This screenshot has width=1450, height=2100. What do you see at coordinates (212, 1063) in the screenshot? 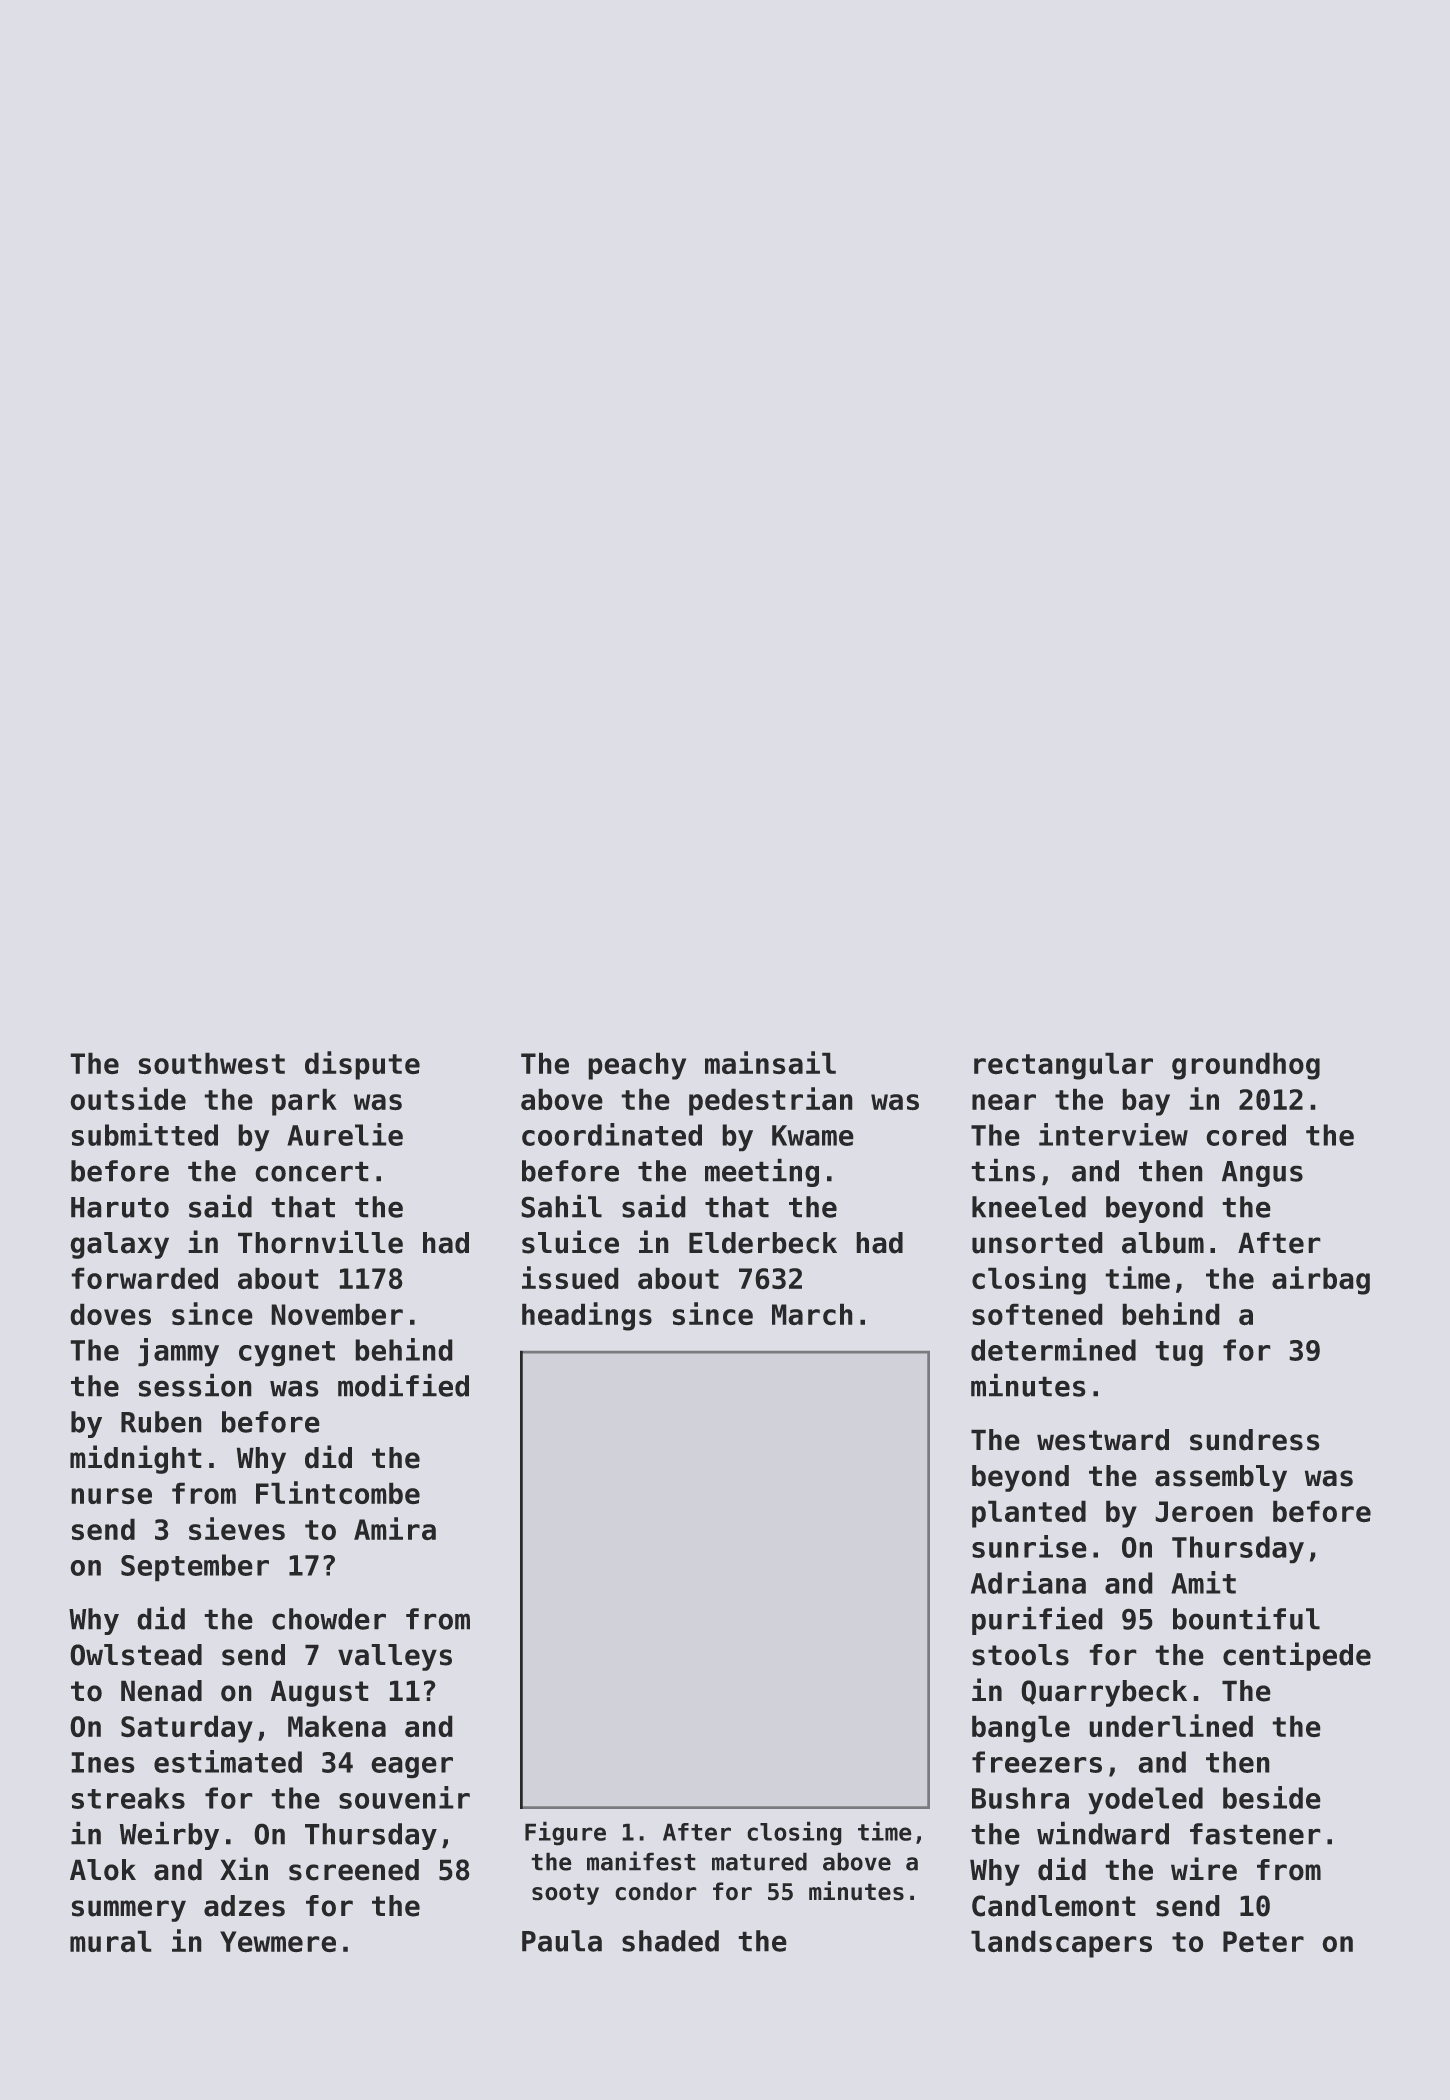
I see `southwest` at bounding box center [212, 1063].
